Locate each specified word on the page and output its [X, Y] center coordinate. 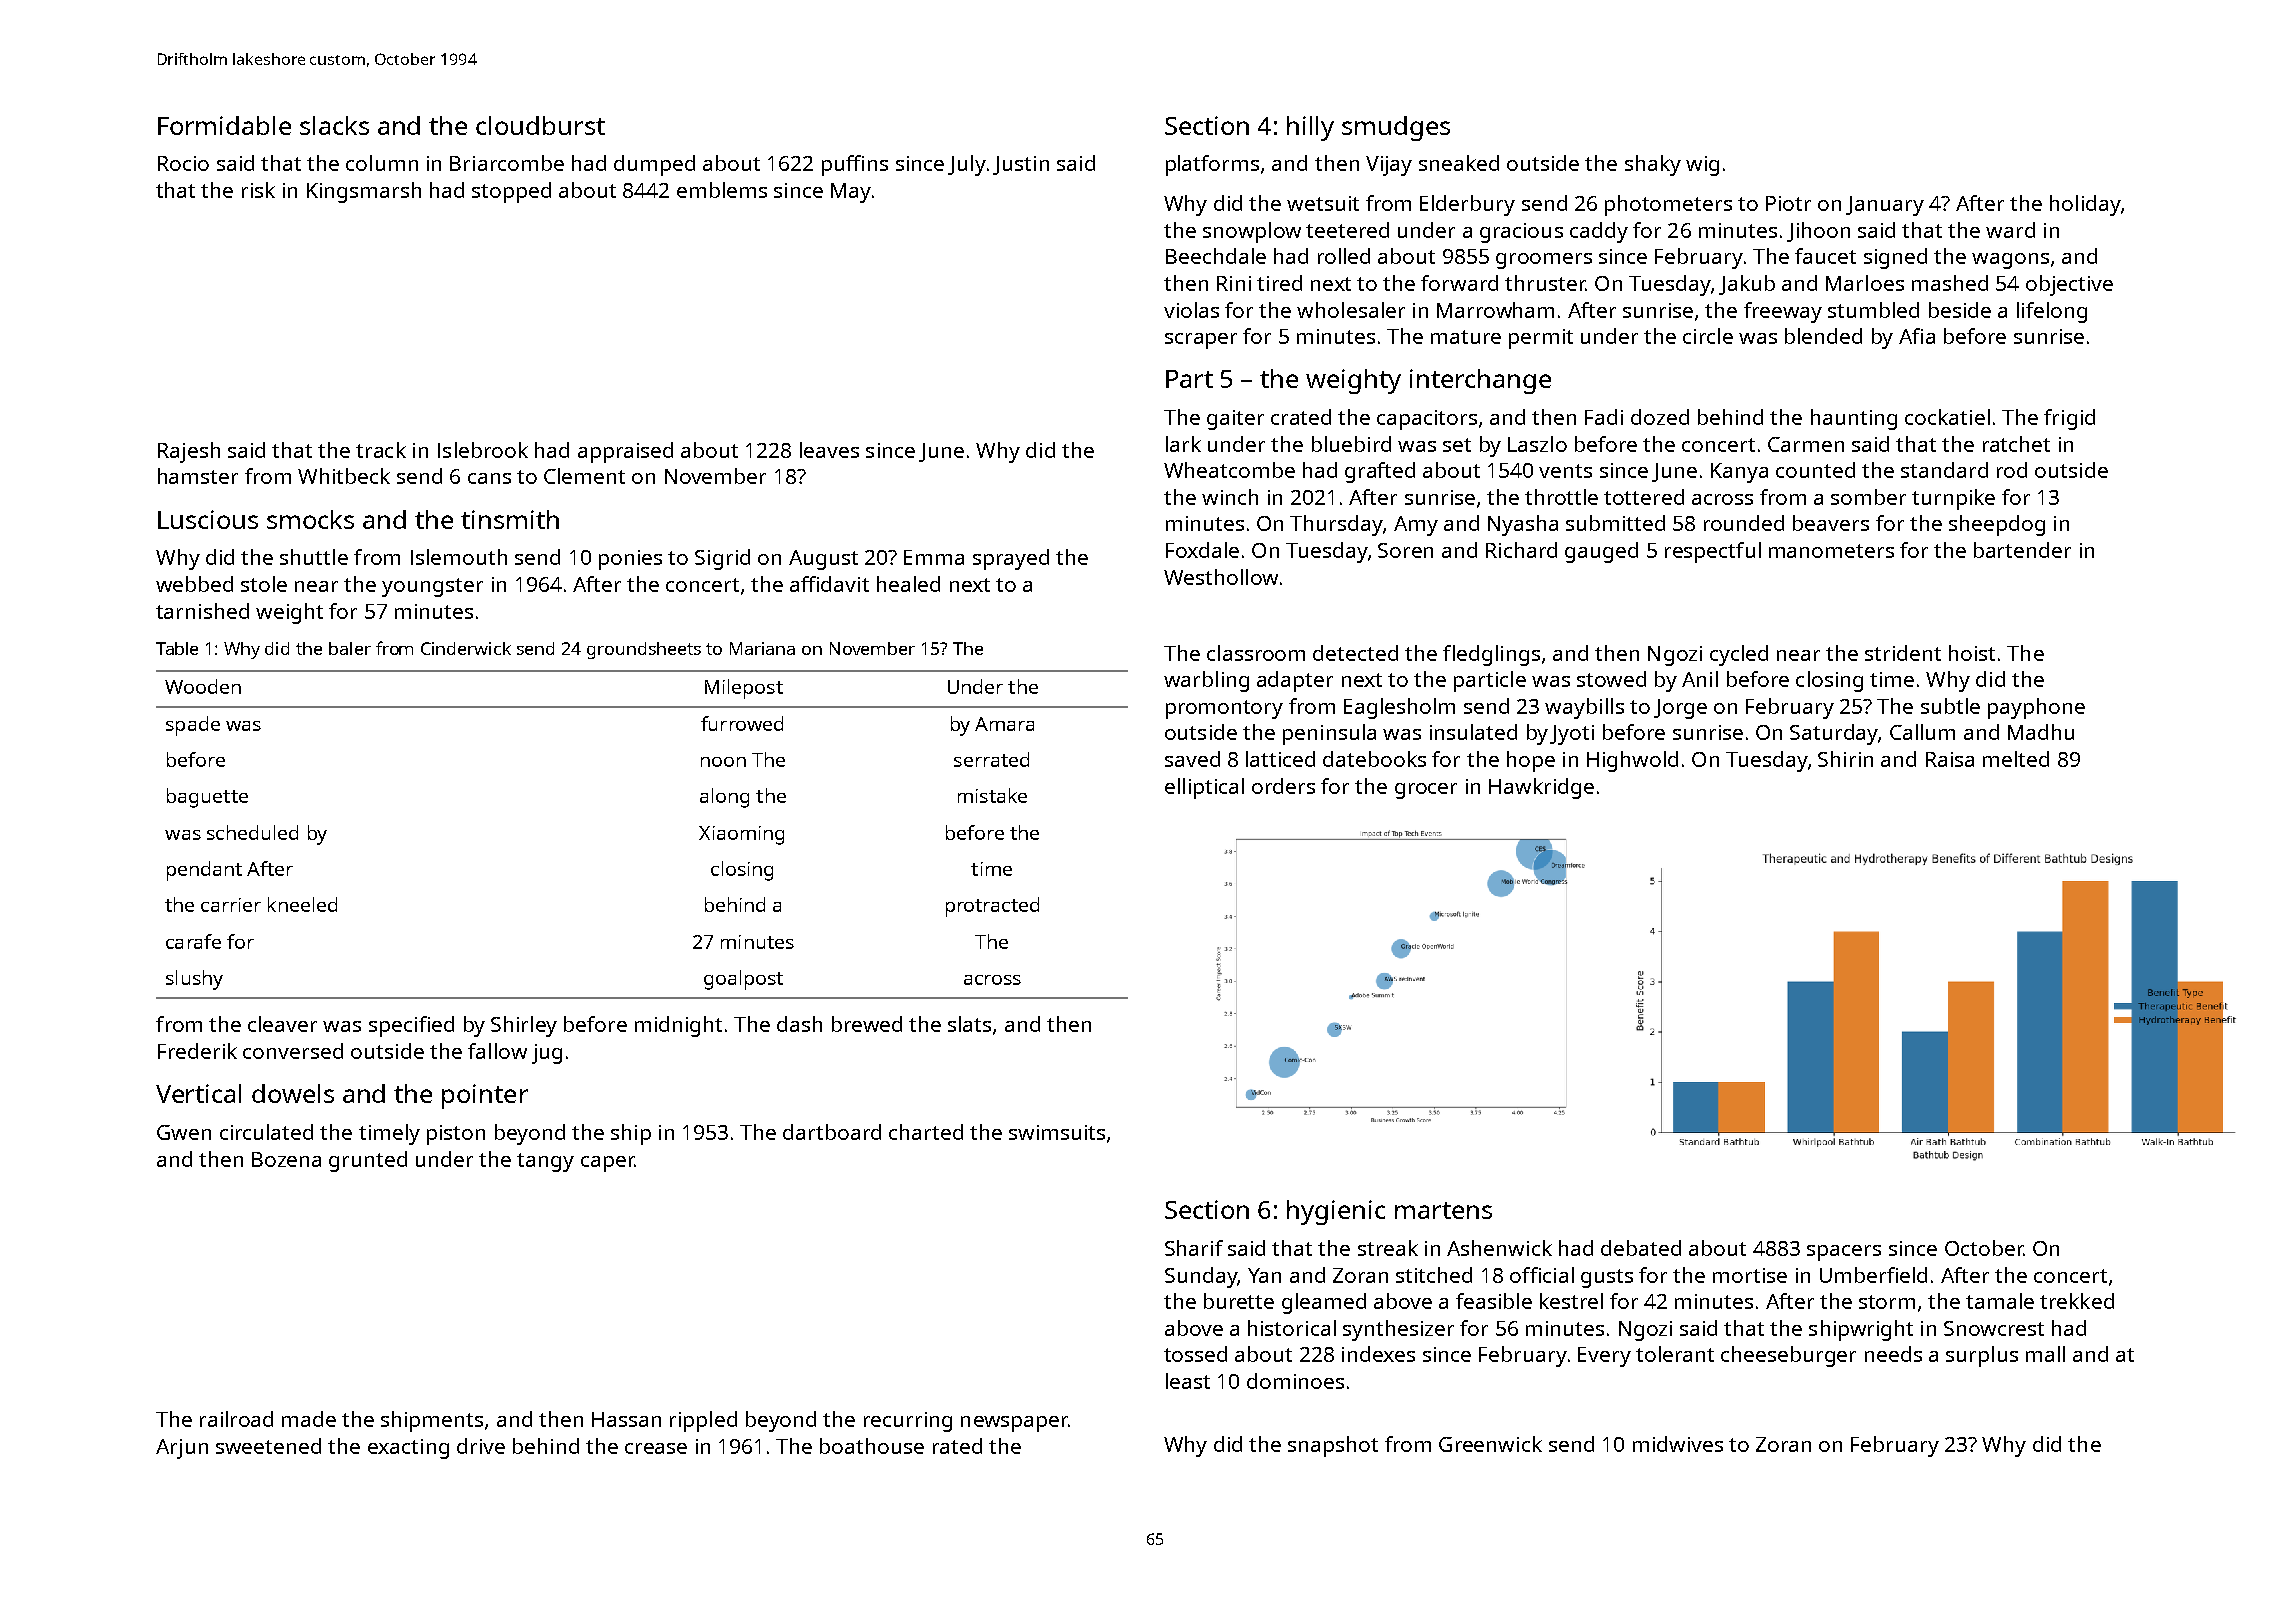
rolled [1344, 256]
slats [969, 1024]
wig [1702, 166]
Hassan [626, 1419]
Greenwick [1490, 1444]
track [381, 450]
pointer [485, 1096]
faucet [1825, 256]
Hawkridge [1541, 788]
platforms [1212, 165]
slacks [334, 125]
